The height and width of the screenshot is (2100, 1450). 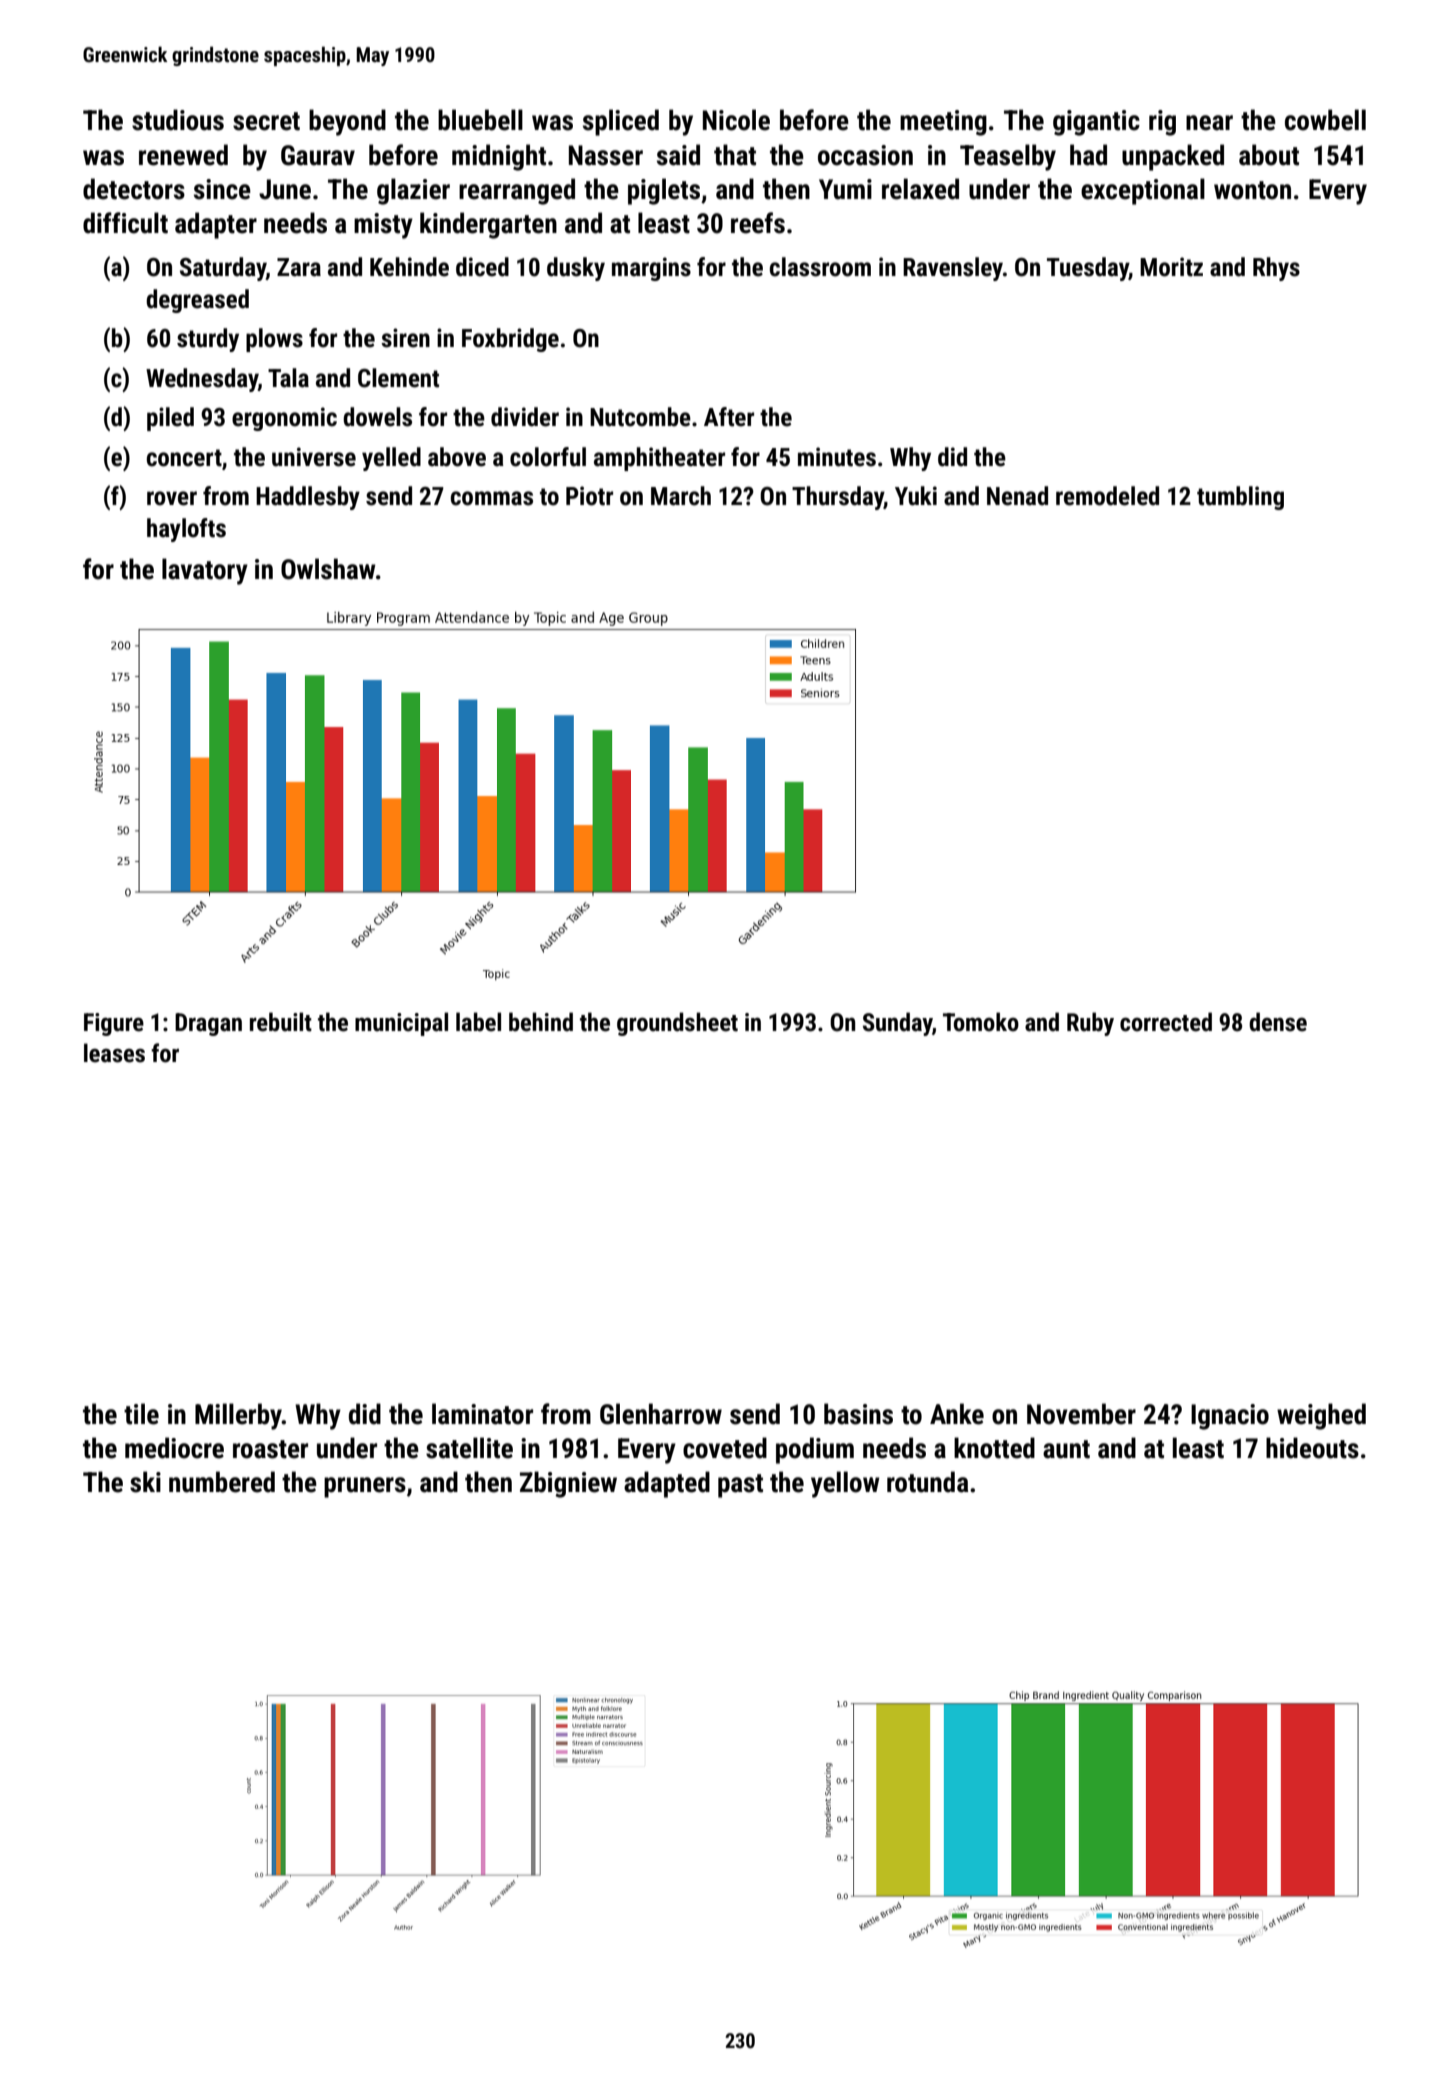 What do you see at coordinates (858, 1414) in the screenshot?
I see `basins` at bounding box center [858, 1414].
